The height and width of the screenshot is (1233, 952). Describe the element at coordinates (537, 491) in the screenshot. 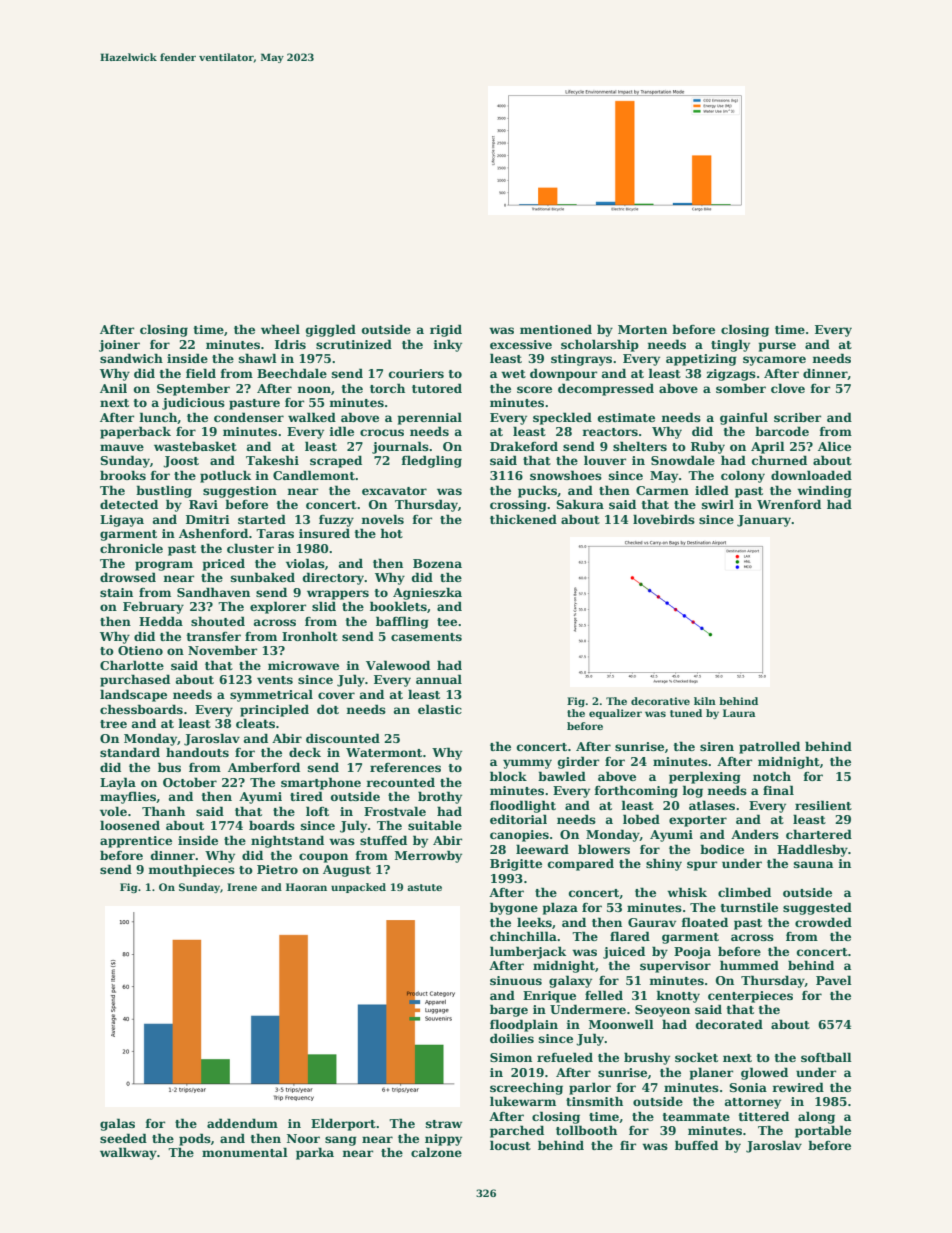

I see `pucks` at that location.
